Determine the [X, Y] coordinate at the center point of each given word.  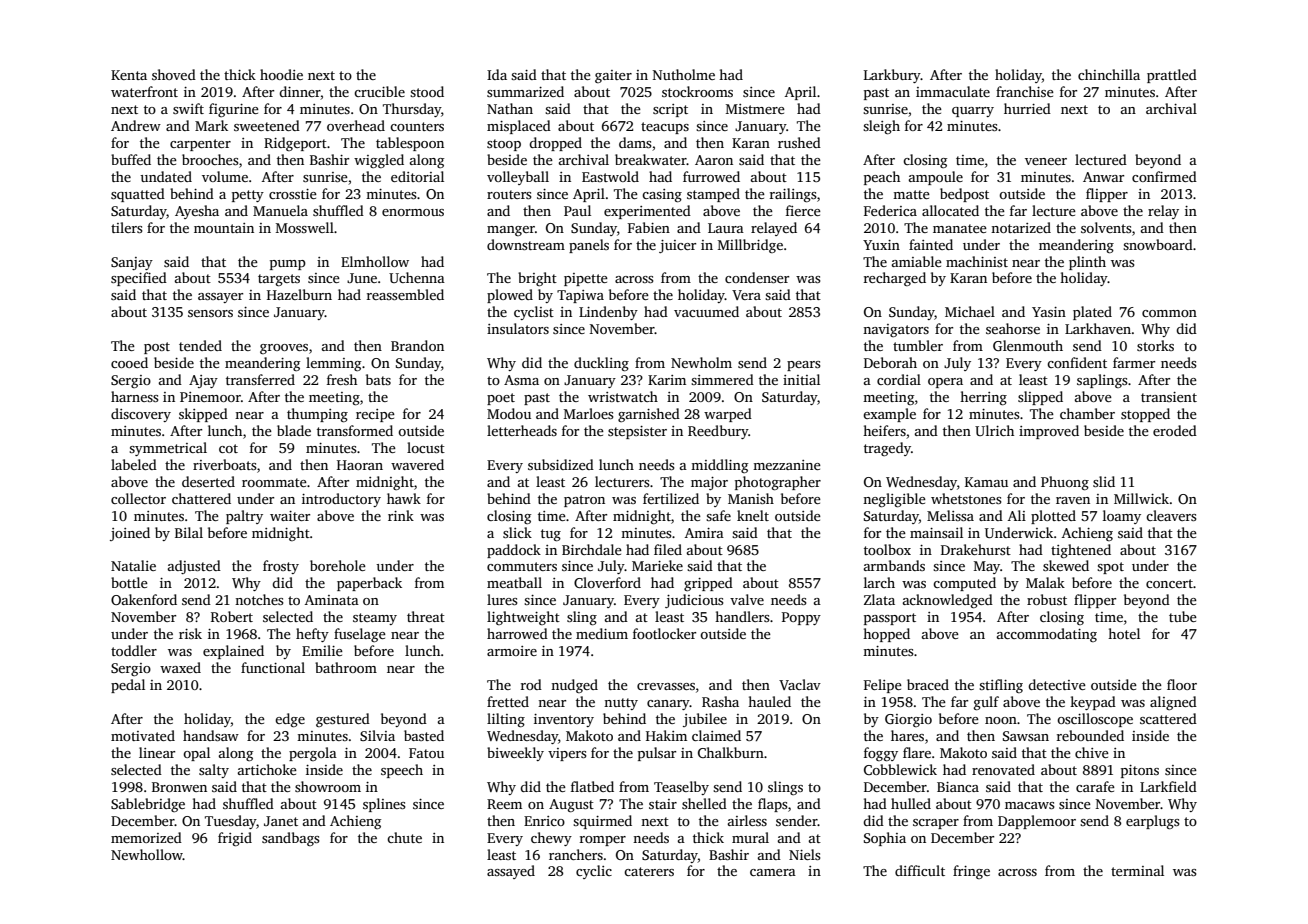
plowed [510, 296]
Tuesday [230, 822]
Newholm [701, 362]
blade [294, 430]
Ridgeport [295, 144]
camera [773, 872]
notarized [1021, 227]
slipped [1040, 398]
